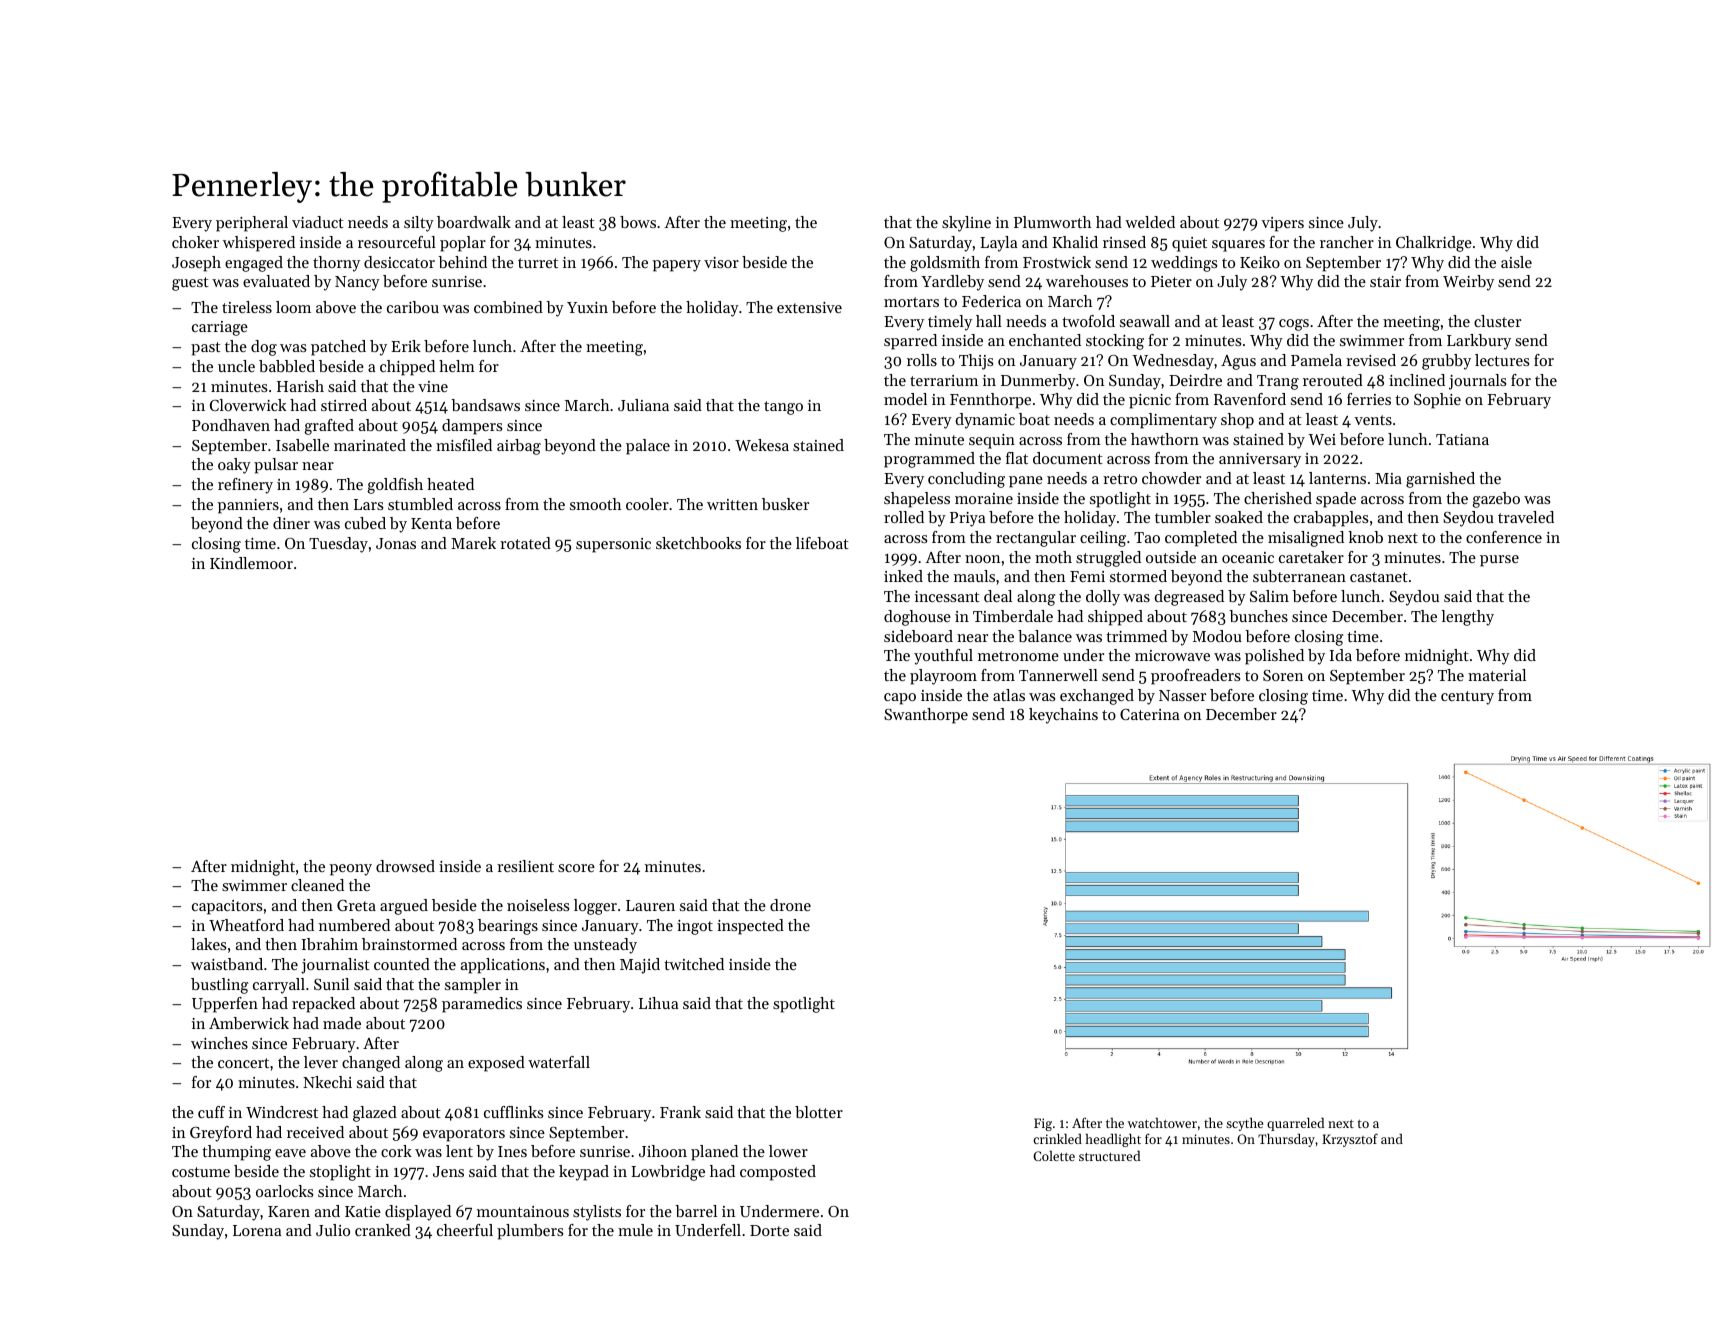 The width and height of the screenshot is (1734, 1340). What do you see at coordinates (1278, 498) in the screenshot?
I see `cherished` at bounding box center [1278, 498].
